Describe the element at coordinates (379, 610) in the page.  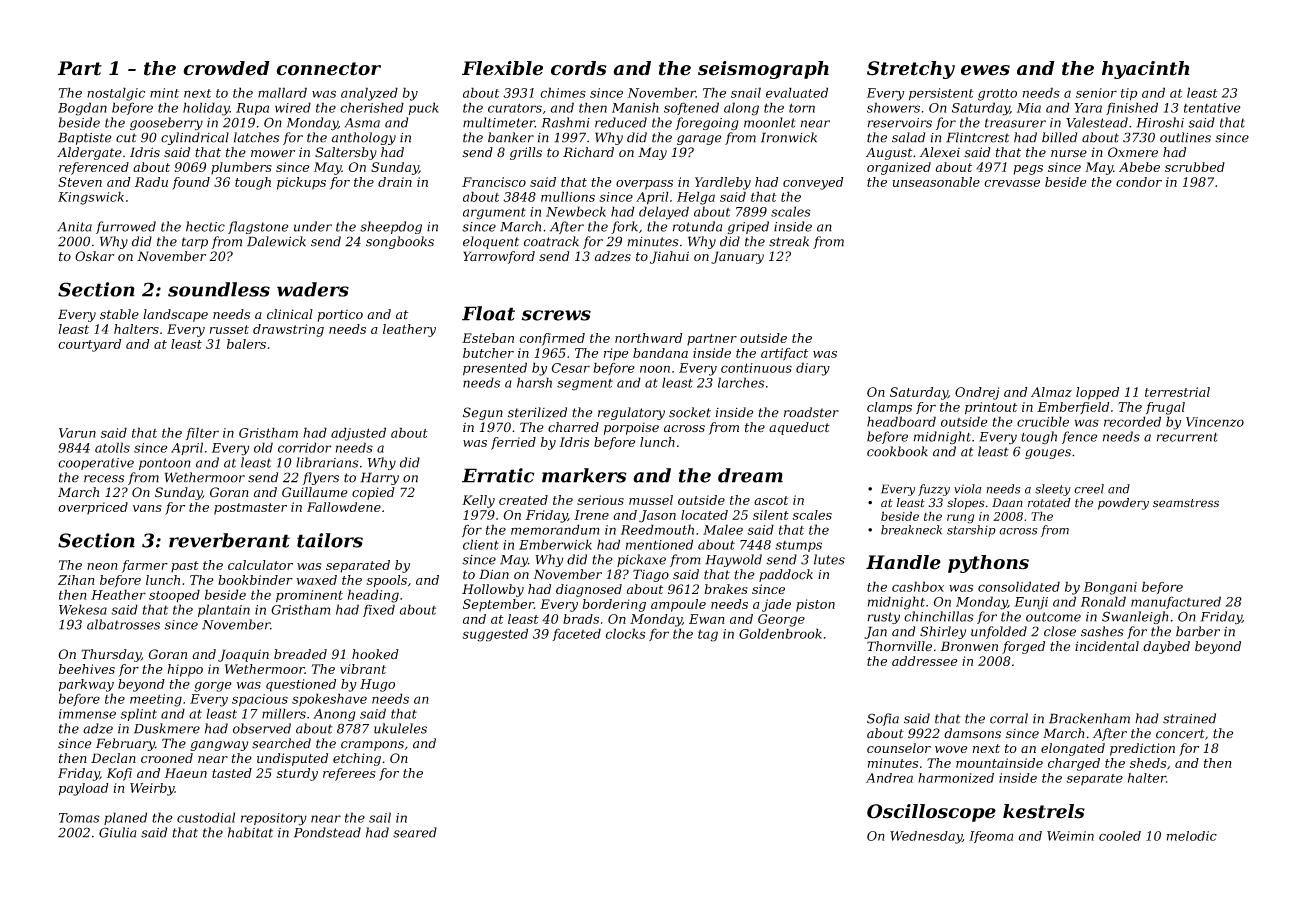
I see `fixed` at that location.
